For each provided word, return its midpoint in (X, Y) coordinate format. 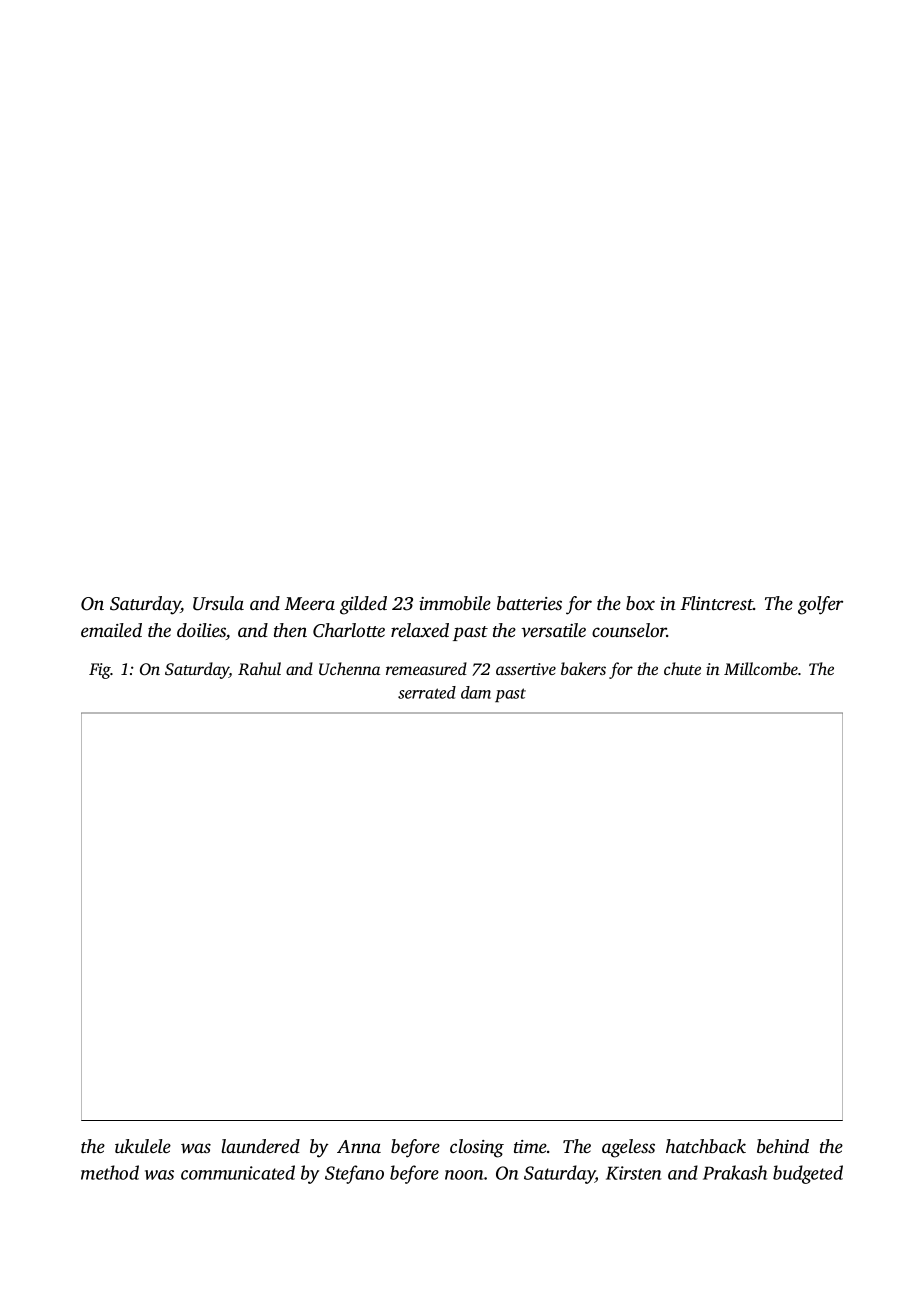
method (110, 1172)
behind (783, 1146)
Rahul (259, 668)
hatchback (706, 1146)
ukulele (143, 1146)
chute (682, 668)
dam (476, 692)
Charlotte (349, 630)
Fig (100, 671)
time (530, 1146)
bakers (583, 668)
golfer (820, 605)
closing (477, 1148)
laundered (261, 1146)
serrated (427, 692)
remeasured (426, 668)
